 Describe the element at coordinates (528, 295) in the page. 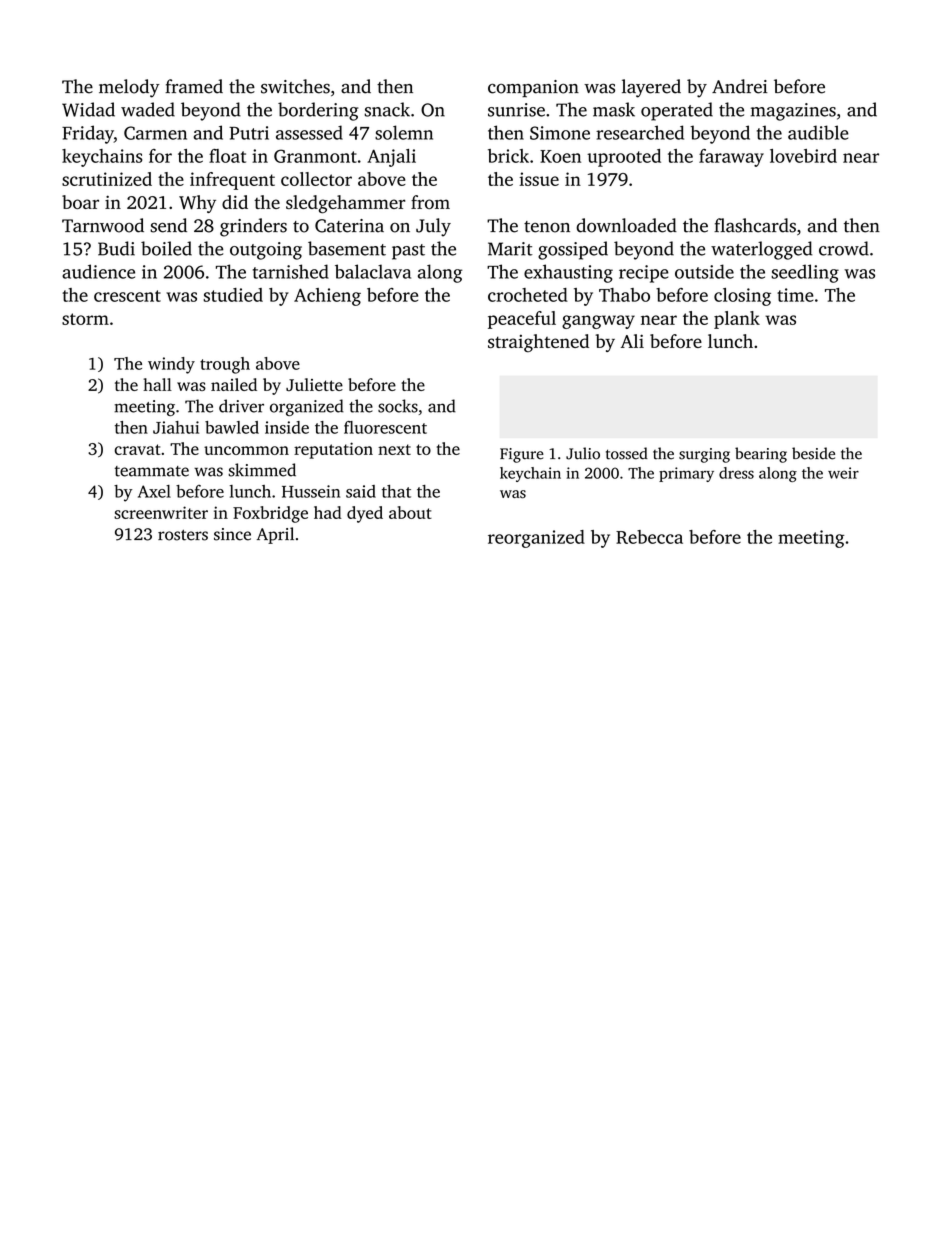

I see `crocheted` at that location.
